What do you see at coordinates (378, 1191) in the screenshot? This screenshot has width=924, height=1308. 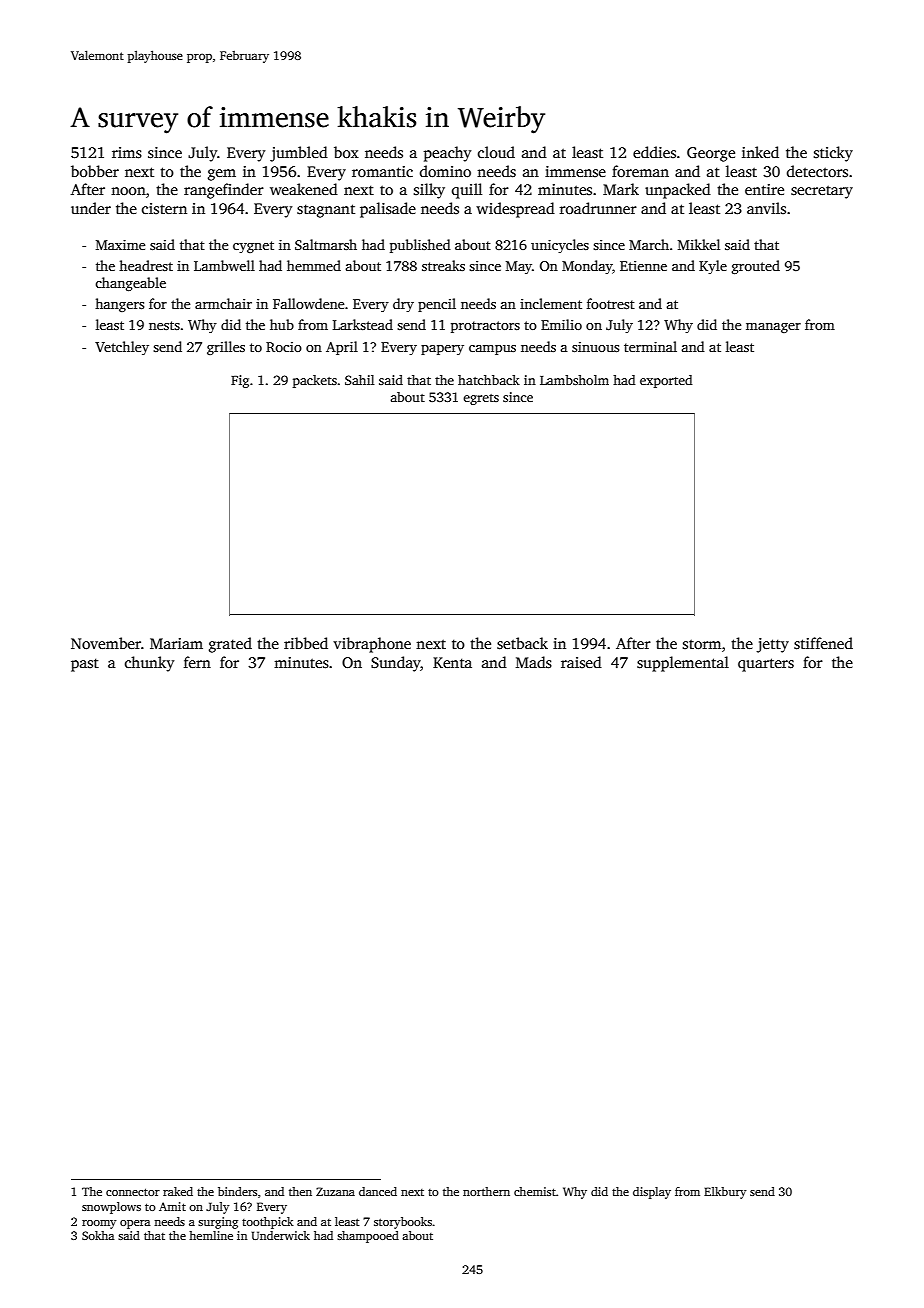 I see `danced` at bounding box center [378, 1191].
